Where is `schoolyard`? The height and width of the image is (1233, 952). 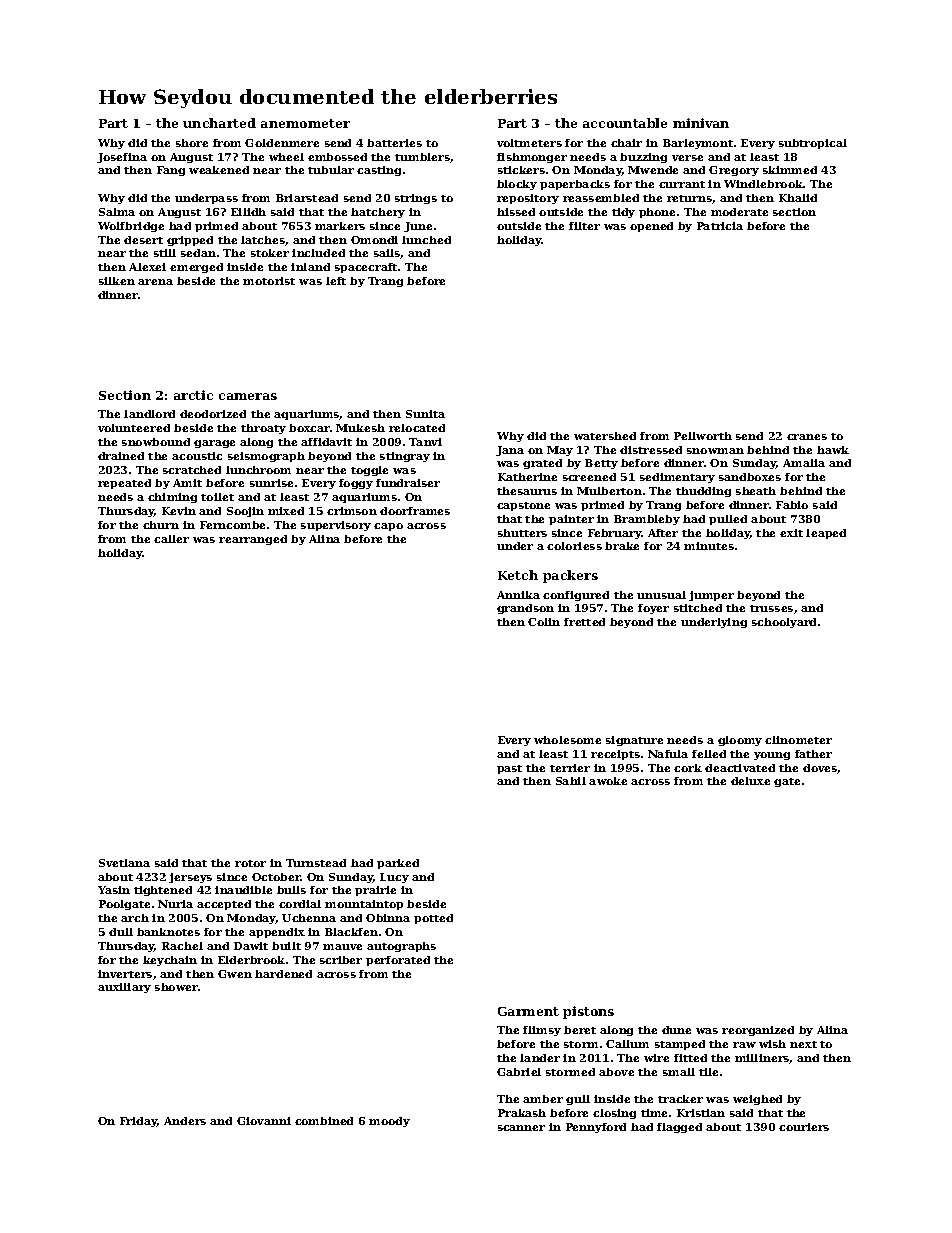
schoolyard is located at coordinates (784, 623).
